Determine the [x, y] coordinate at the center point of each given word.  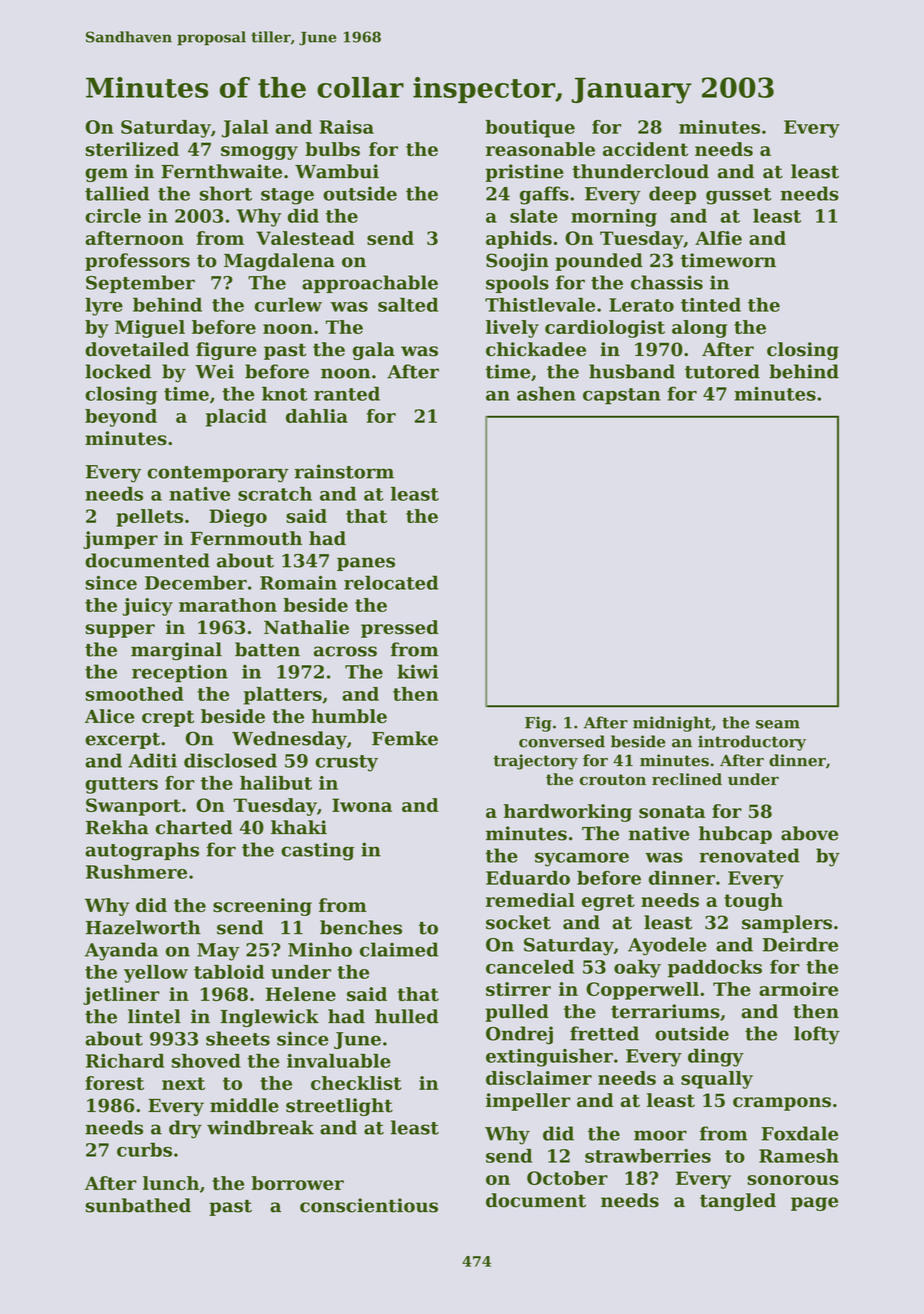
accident [645, 149]
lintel [154, 1016]
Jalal [245, 129]
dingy [716, 1057]
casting [317, 851]
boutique [530, 129]
